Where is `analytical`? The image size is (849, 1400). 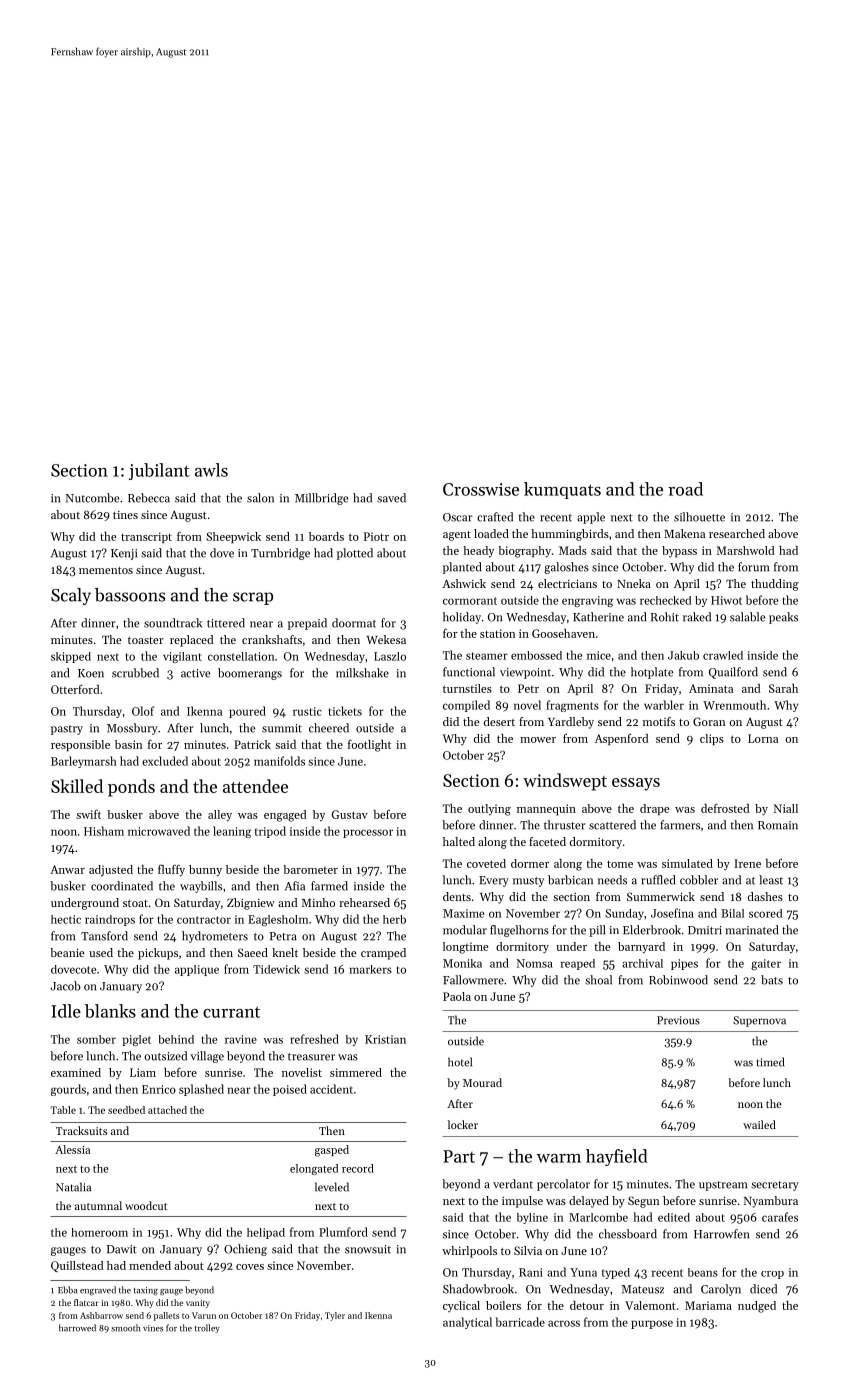
analytical is located at coordinates (467, 1323).
